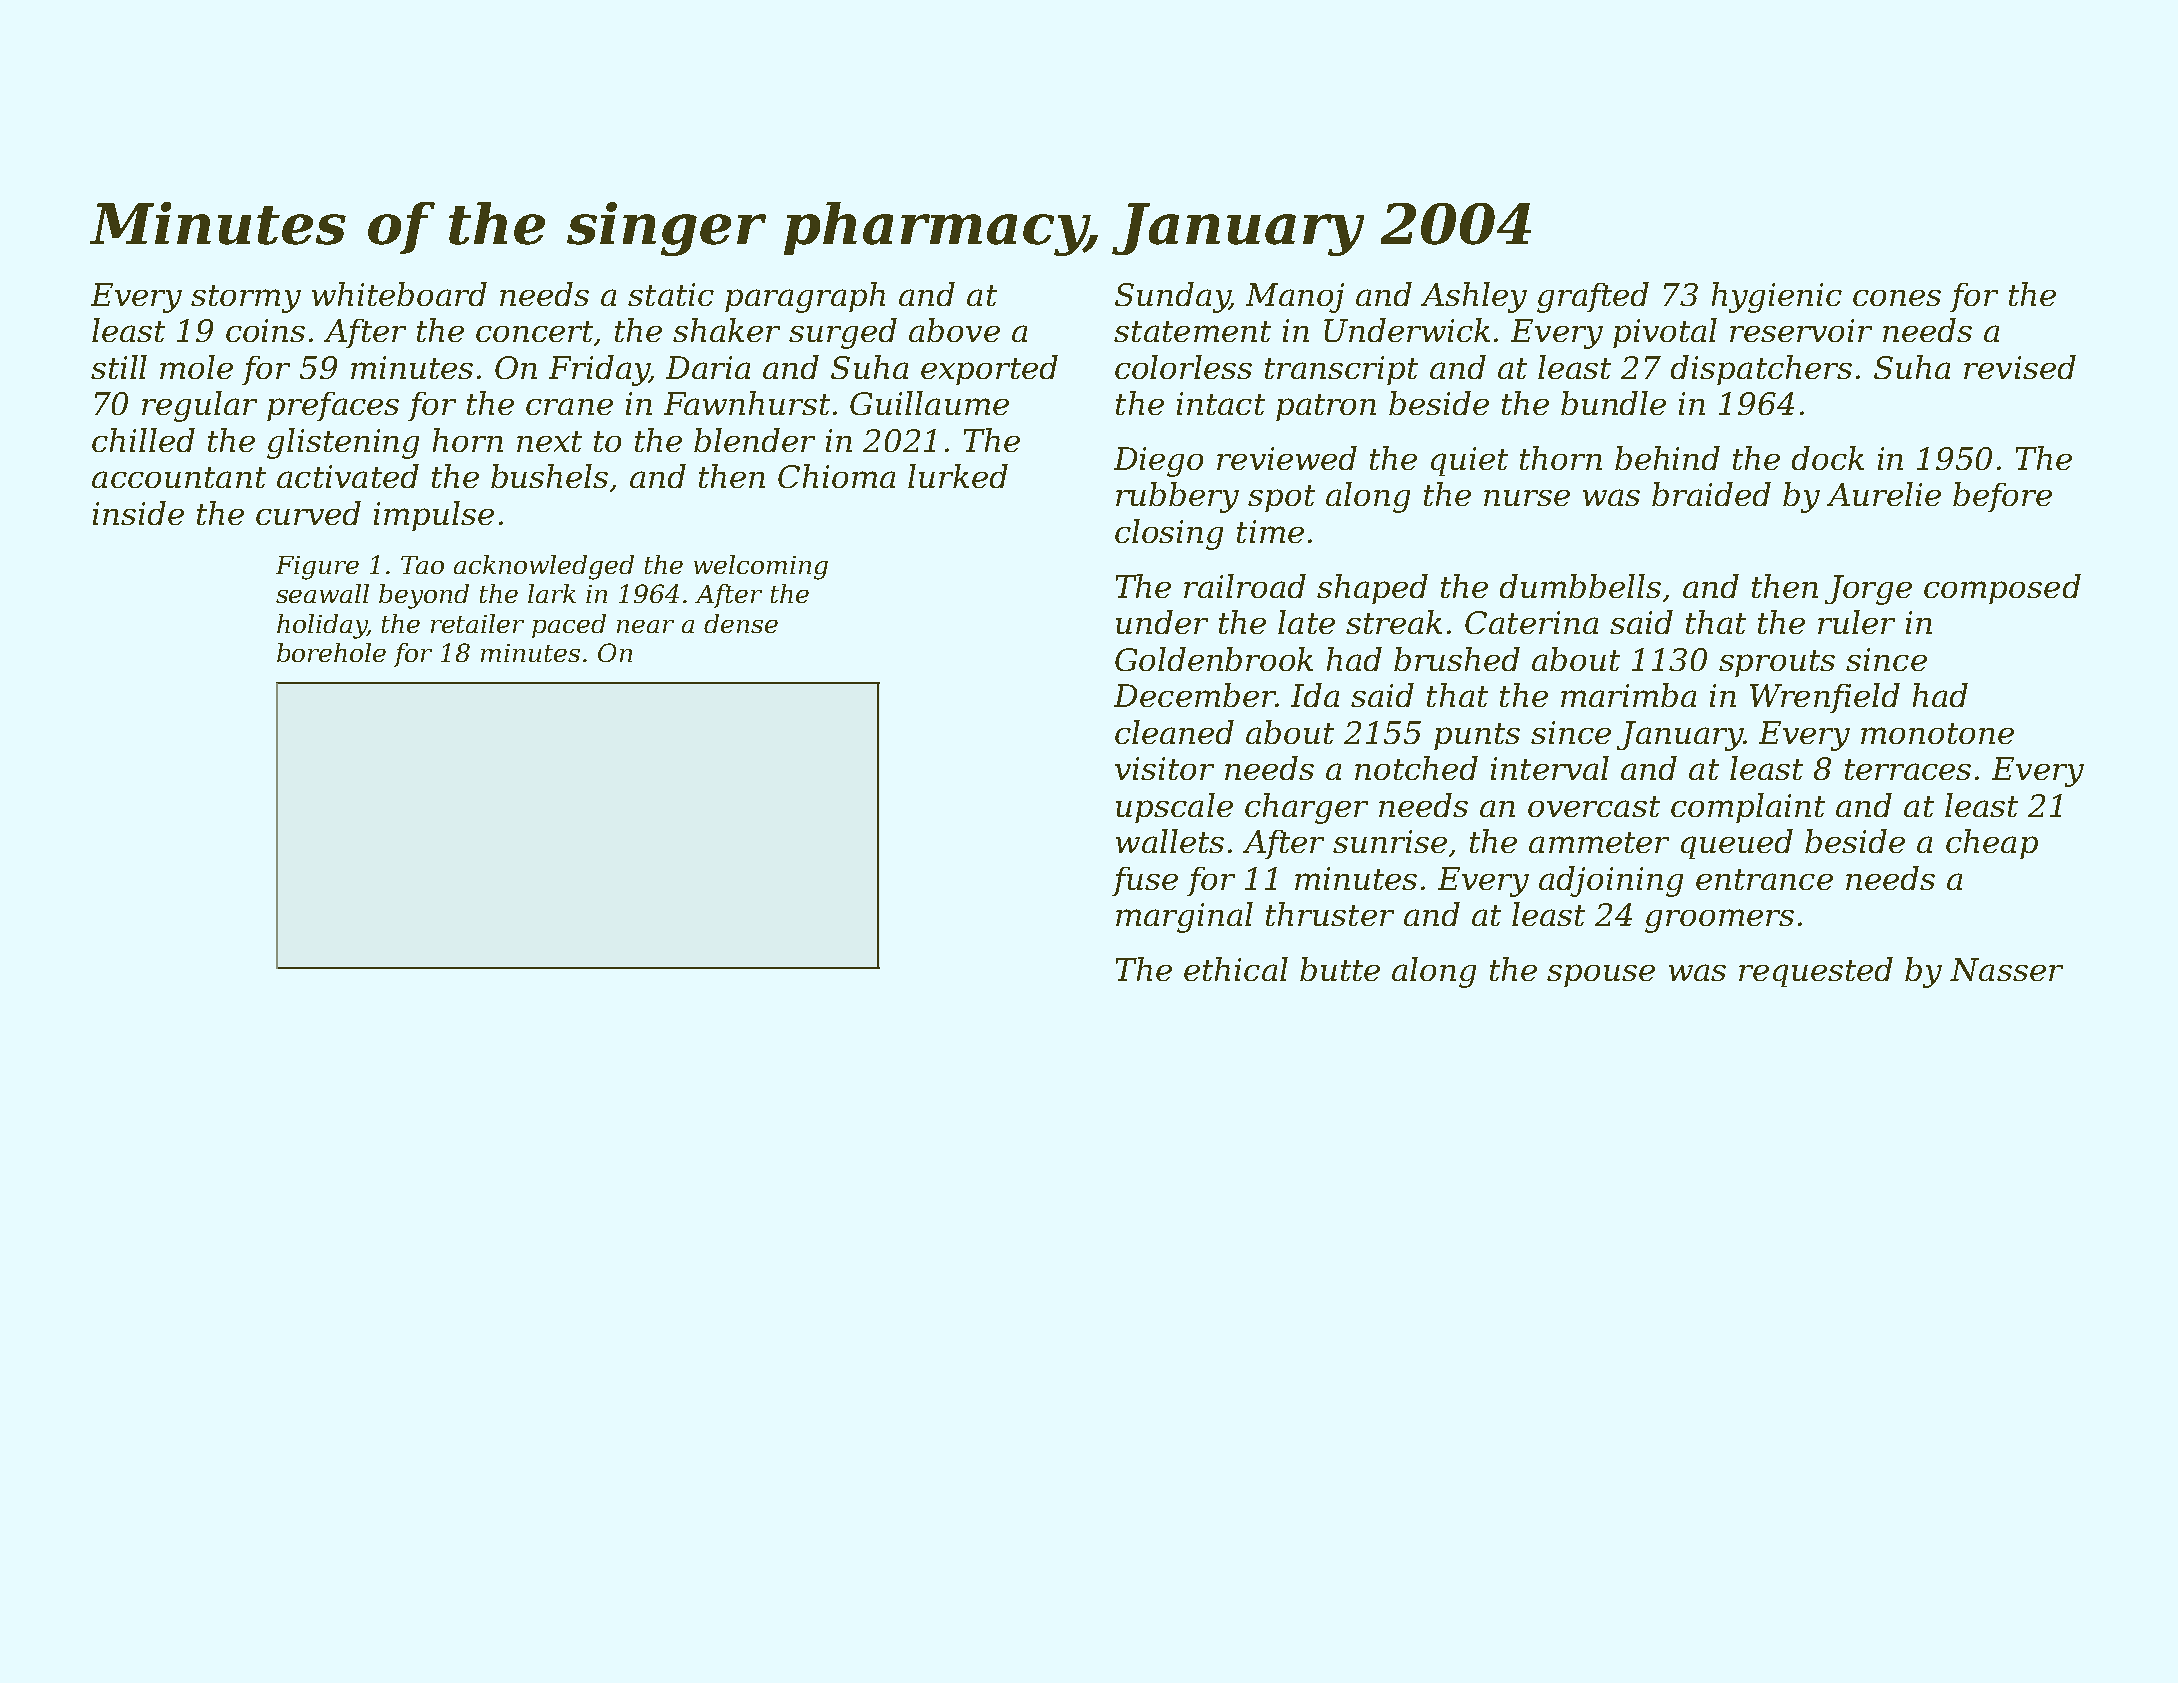 The image size is (2178, 1683). Describe the element at coordinates (2002, 497) in the page. I see `before` at that location.
